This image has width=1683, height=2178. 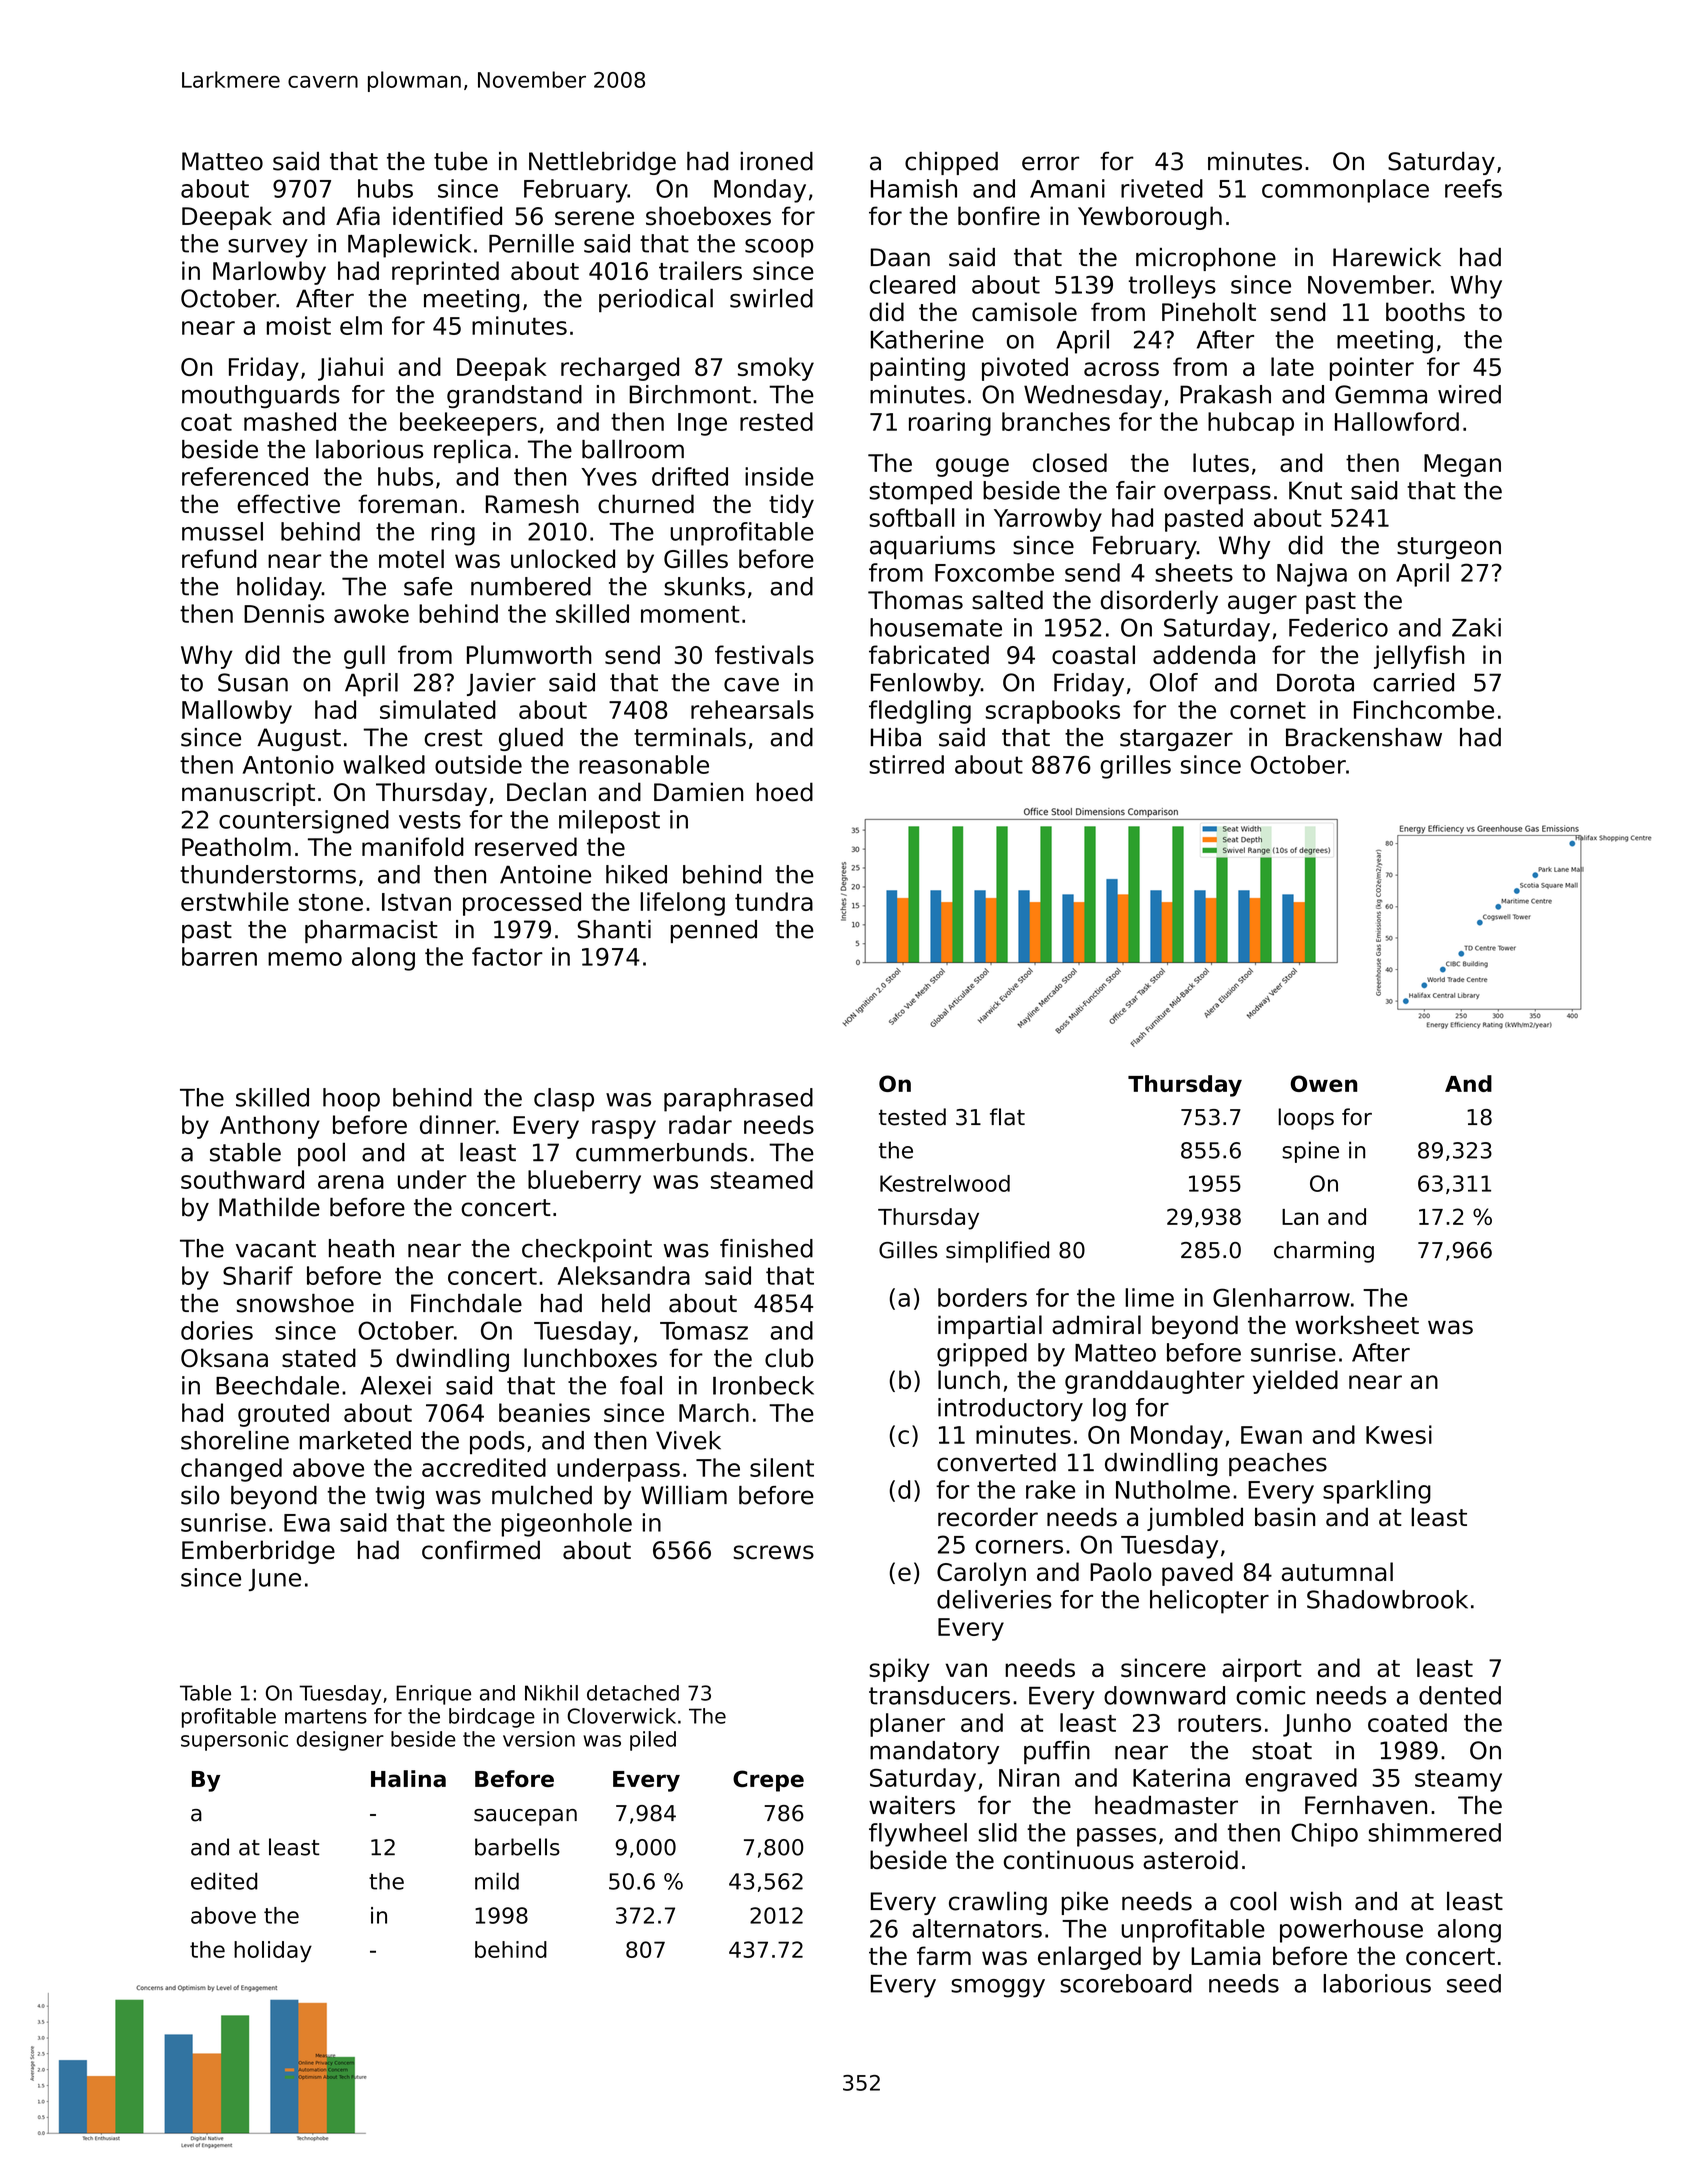 I want to click on reefs, so click(x=1473, y=188).
